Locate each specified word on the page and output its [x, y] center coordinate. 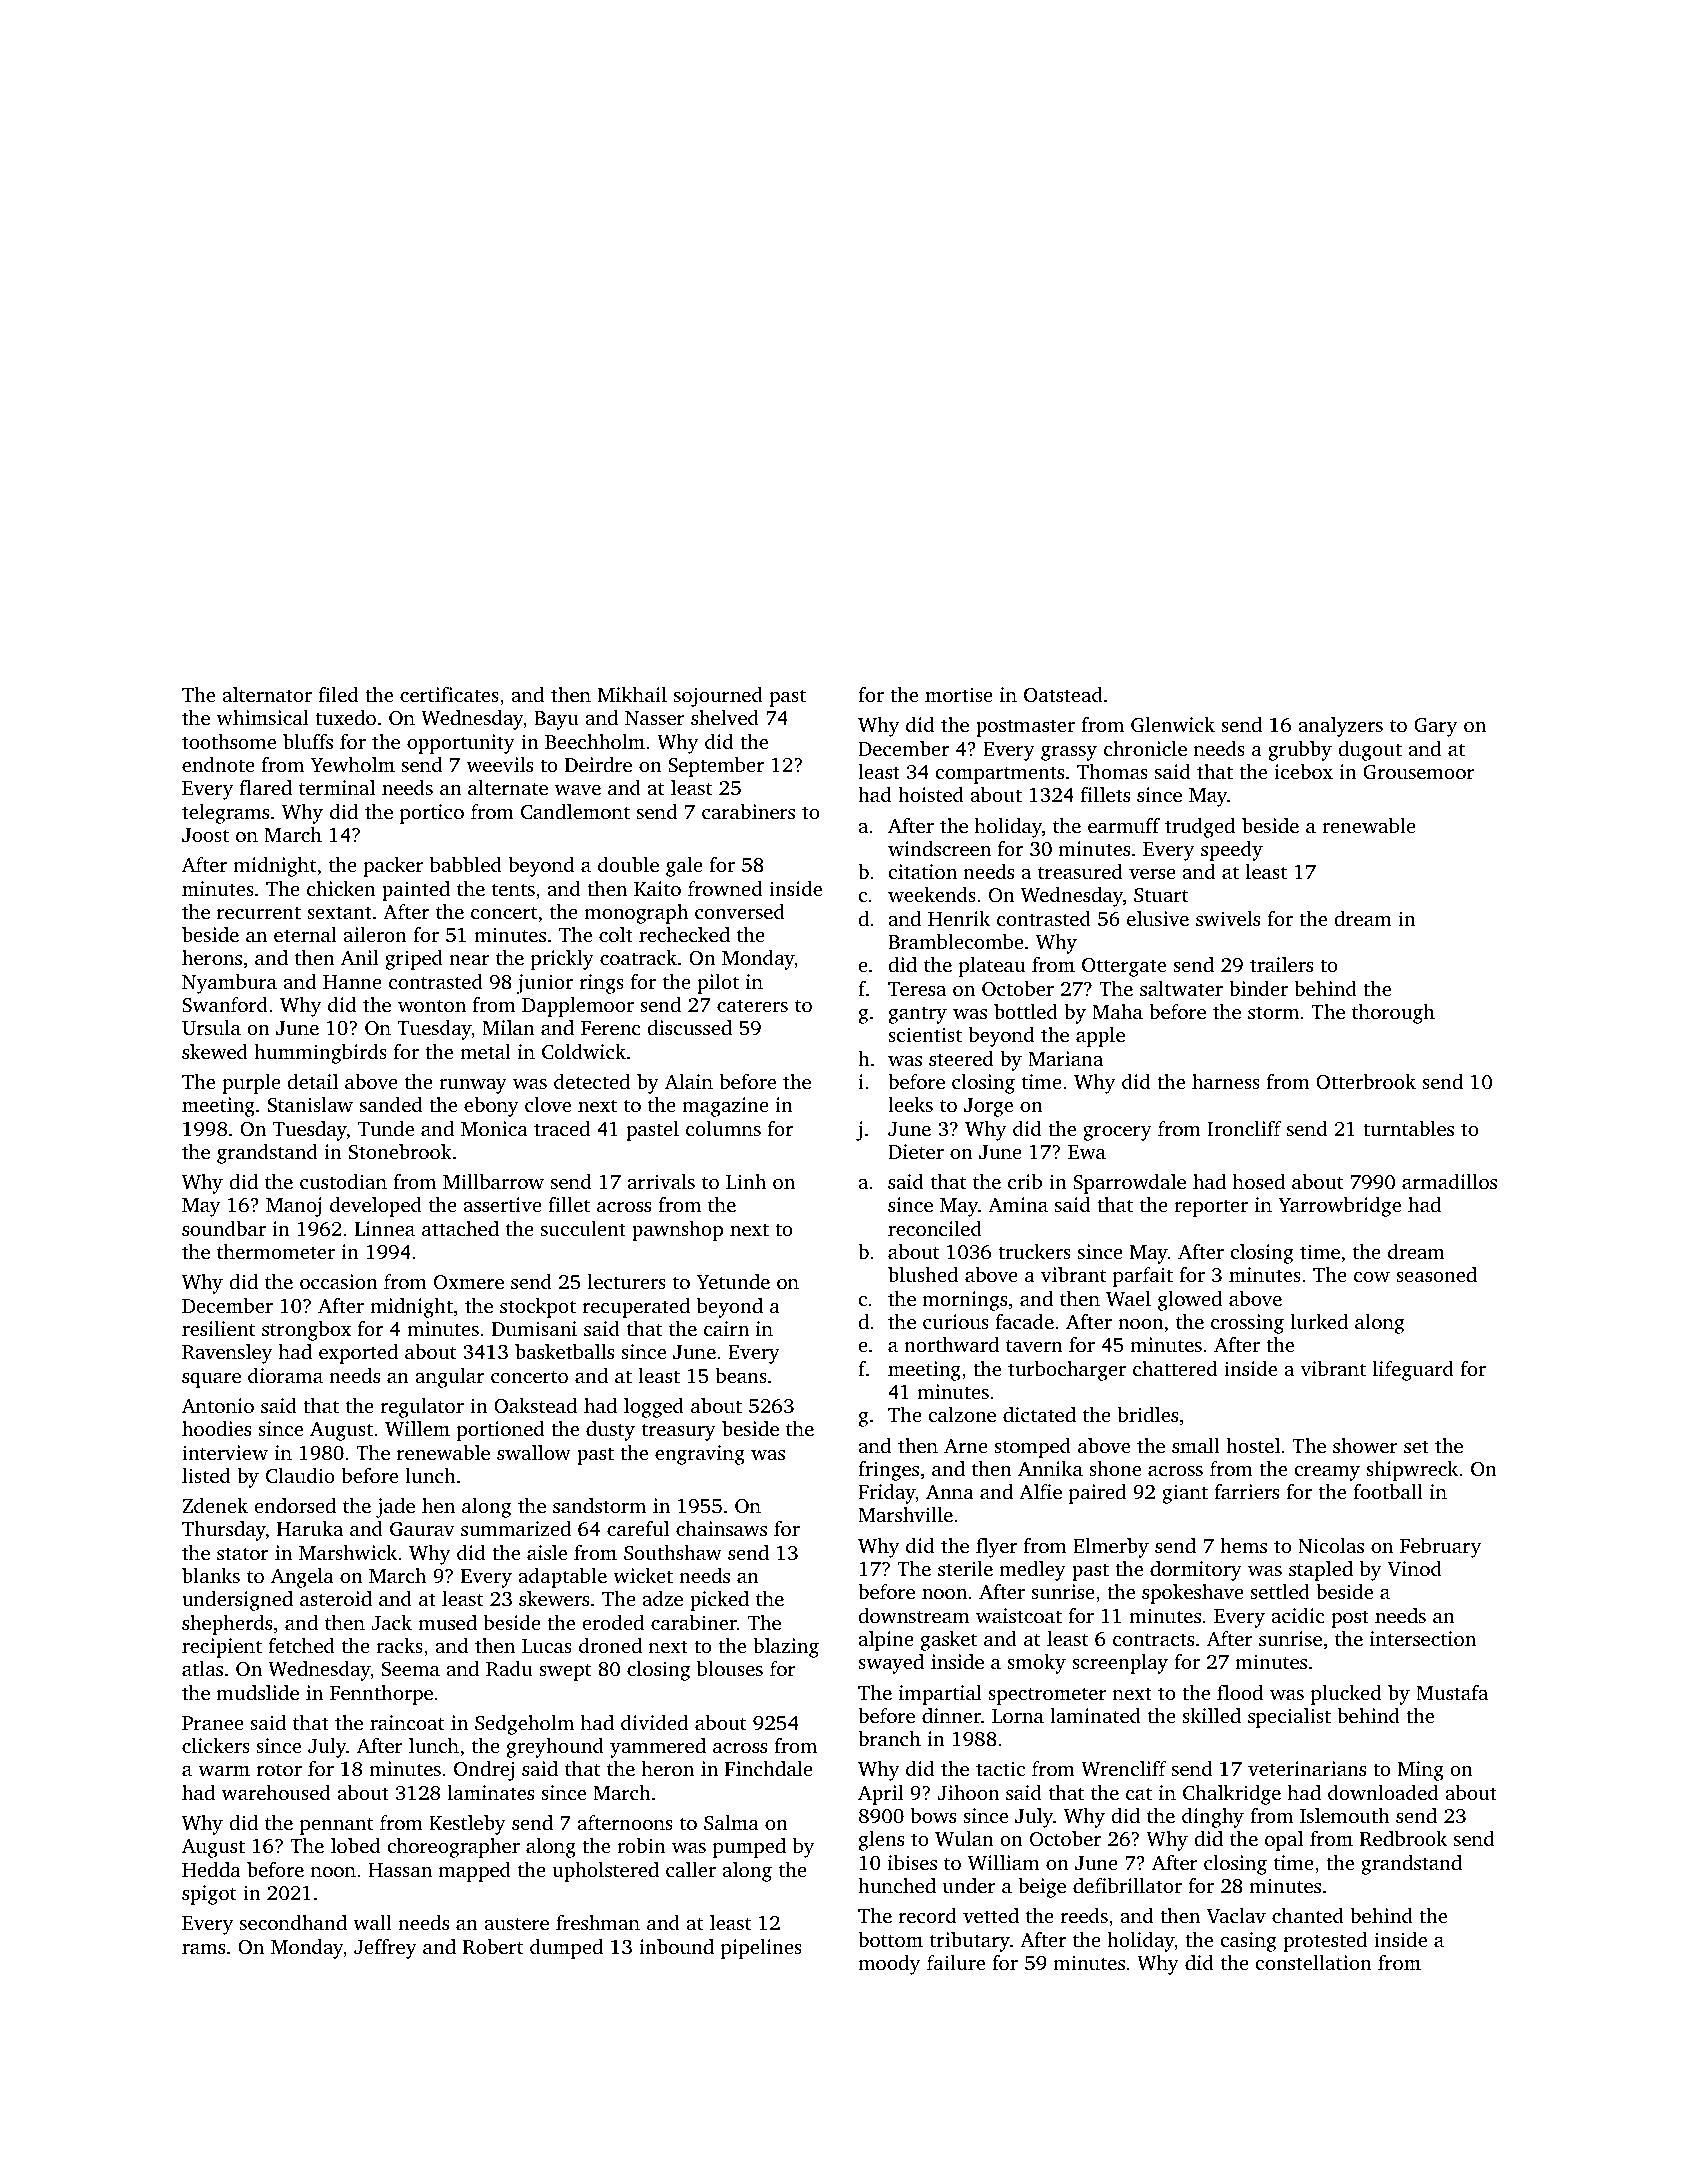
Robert [493, 1947]
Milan [508, 1027]
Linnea [385, 1228]
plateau [992, 967]
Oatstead [1063, 695]
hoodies [216, 1428]
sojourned [718, 697]
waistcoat [1019, 1615]
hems [1243, 1545]
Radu [509, 1669]
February [1440, 1548]
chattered [1175, 1368]
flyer [996, 1548]
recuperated [636, 1308]
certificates [449, 694]
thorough [1393, 1014]
